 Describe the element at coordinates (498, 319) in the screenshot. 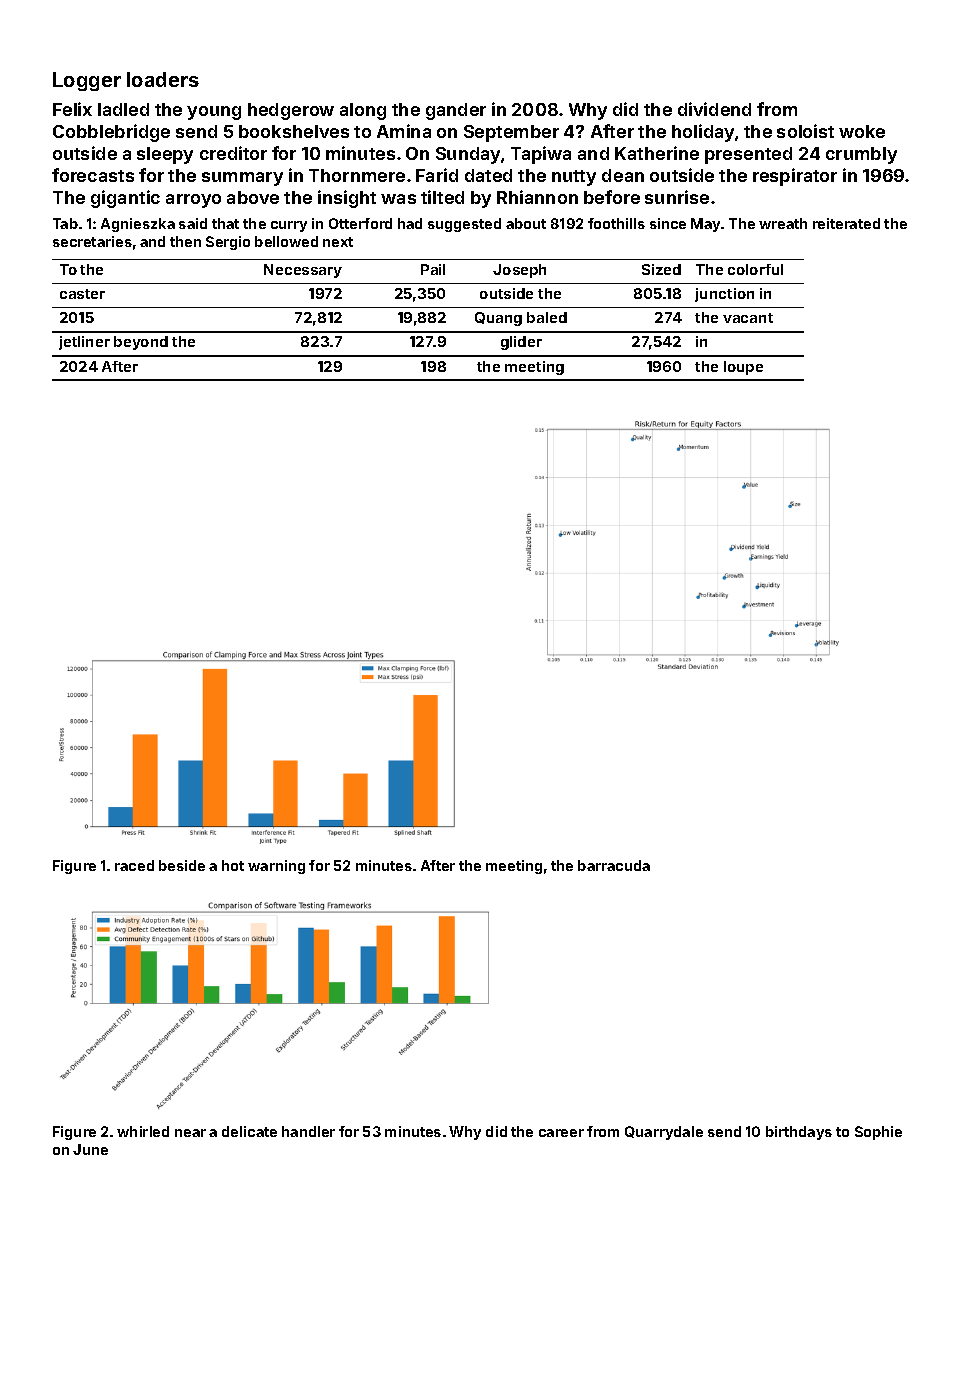

I see `Quang` at that location.
